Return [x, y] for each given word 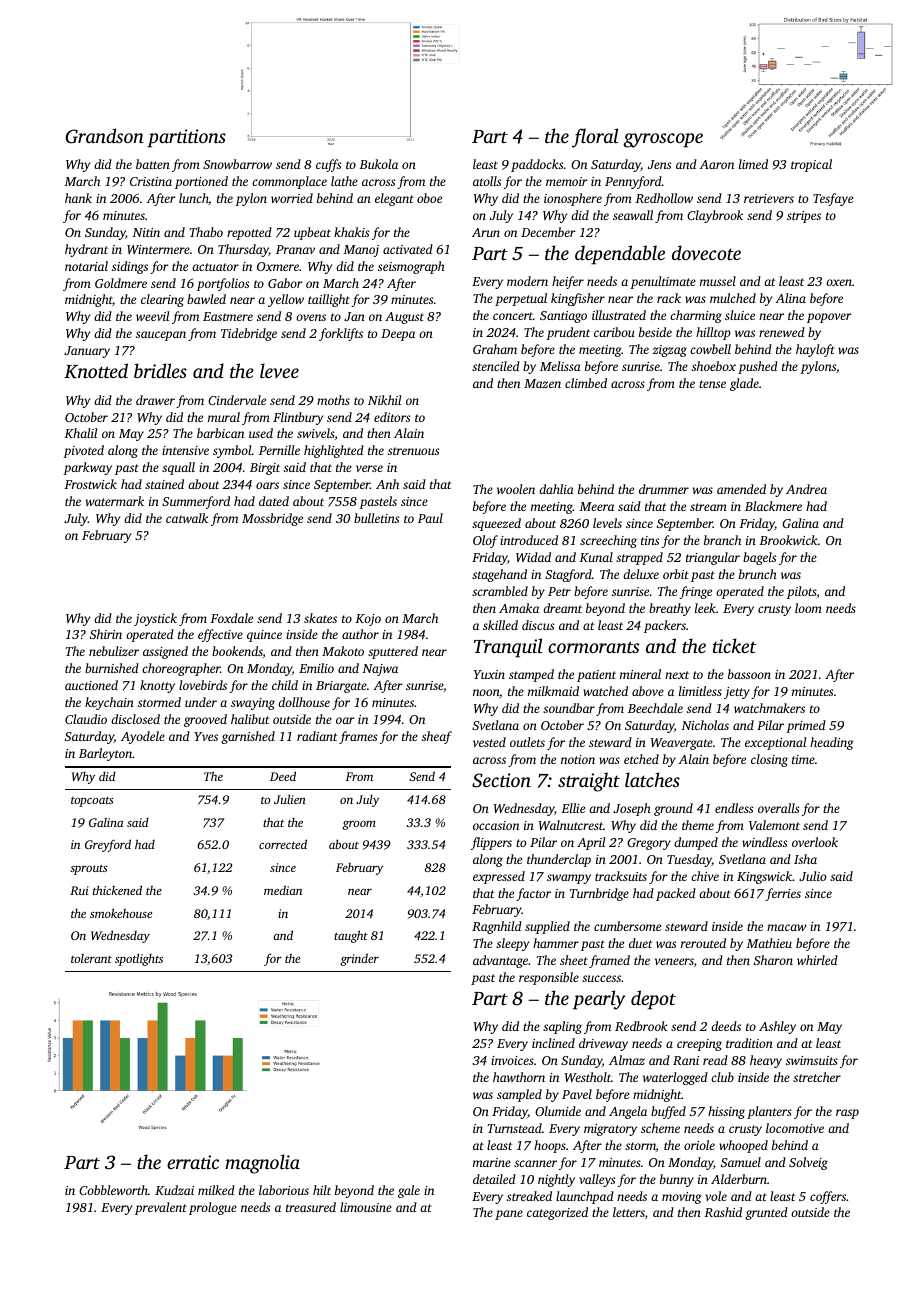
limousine [366, 1207]
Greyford [108, 845]
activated [408, 249]
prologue [213, 1208]
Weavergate [682, 744]
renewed [782, 332]
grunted [766, 1213]
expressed [499, 877]
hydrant [86, 250]
